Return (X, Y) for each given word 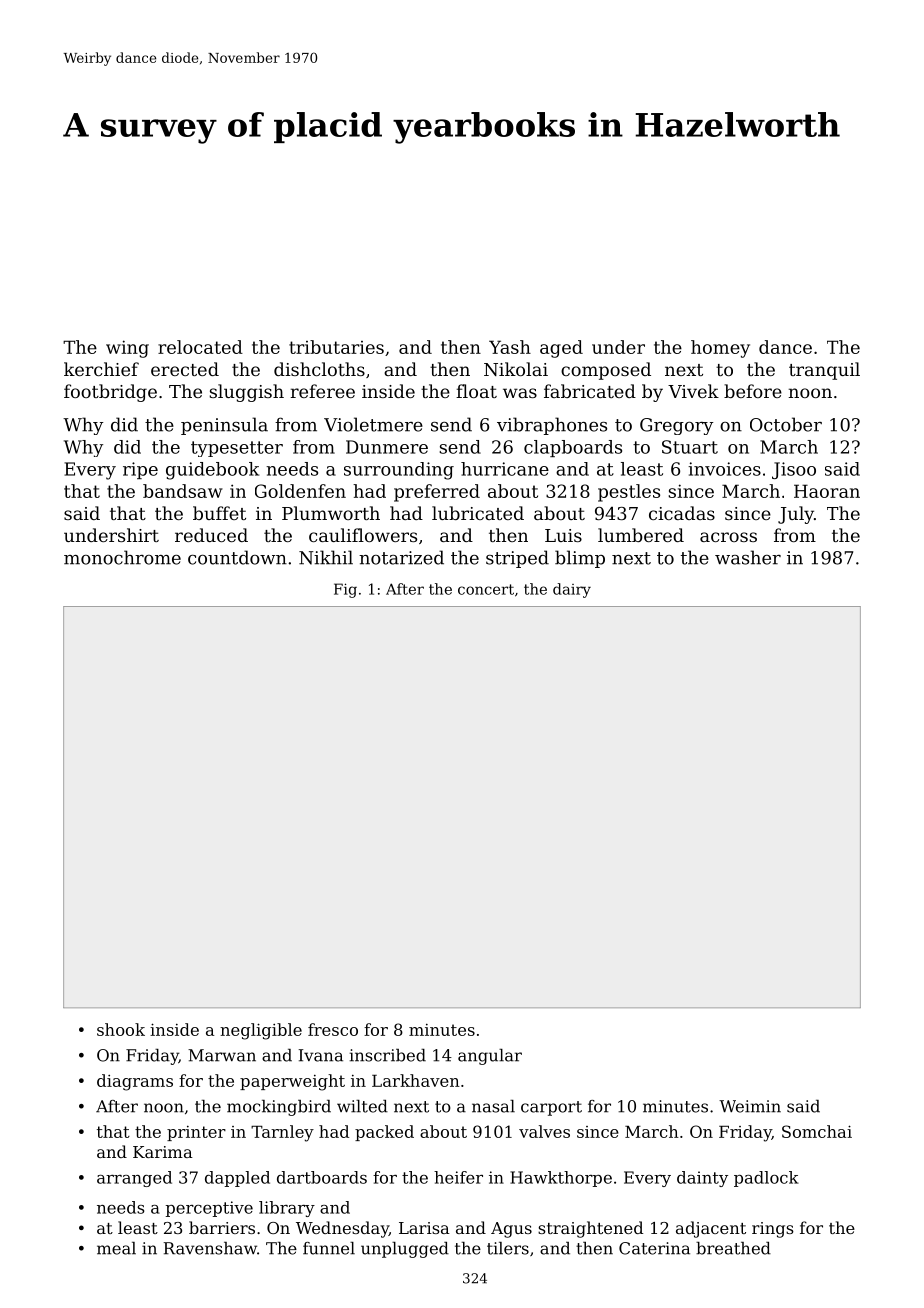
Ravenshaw (210, 1248)
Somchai (817, 1131)
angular (490, 1057)
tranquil (824, 371)
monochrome (122, 557)
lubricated (478, 513)
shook (121, 1029)
